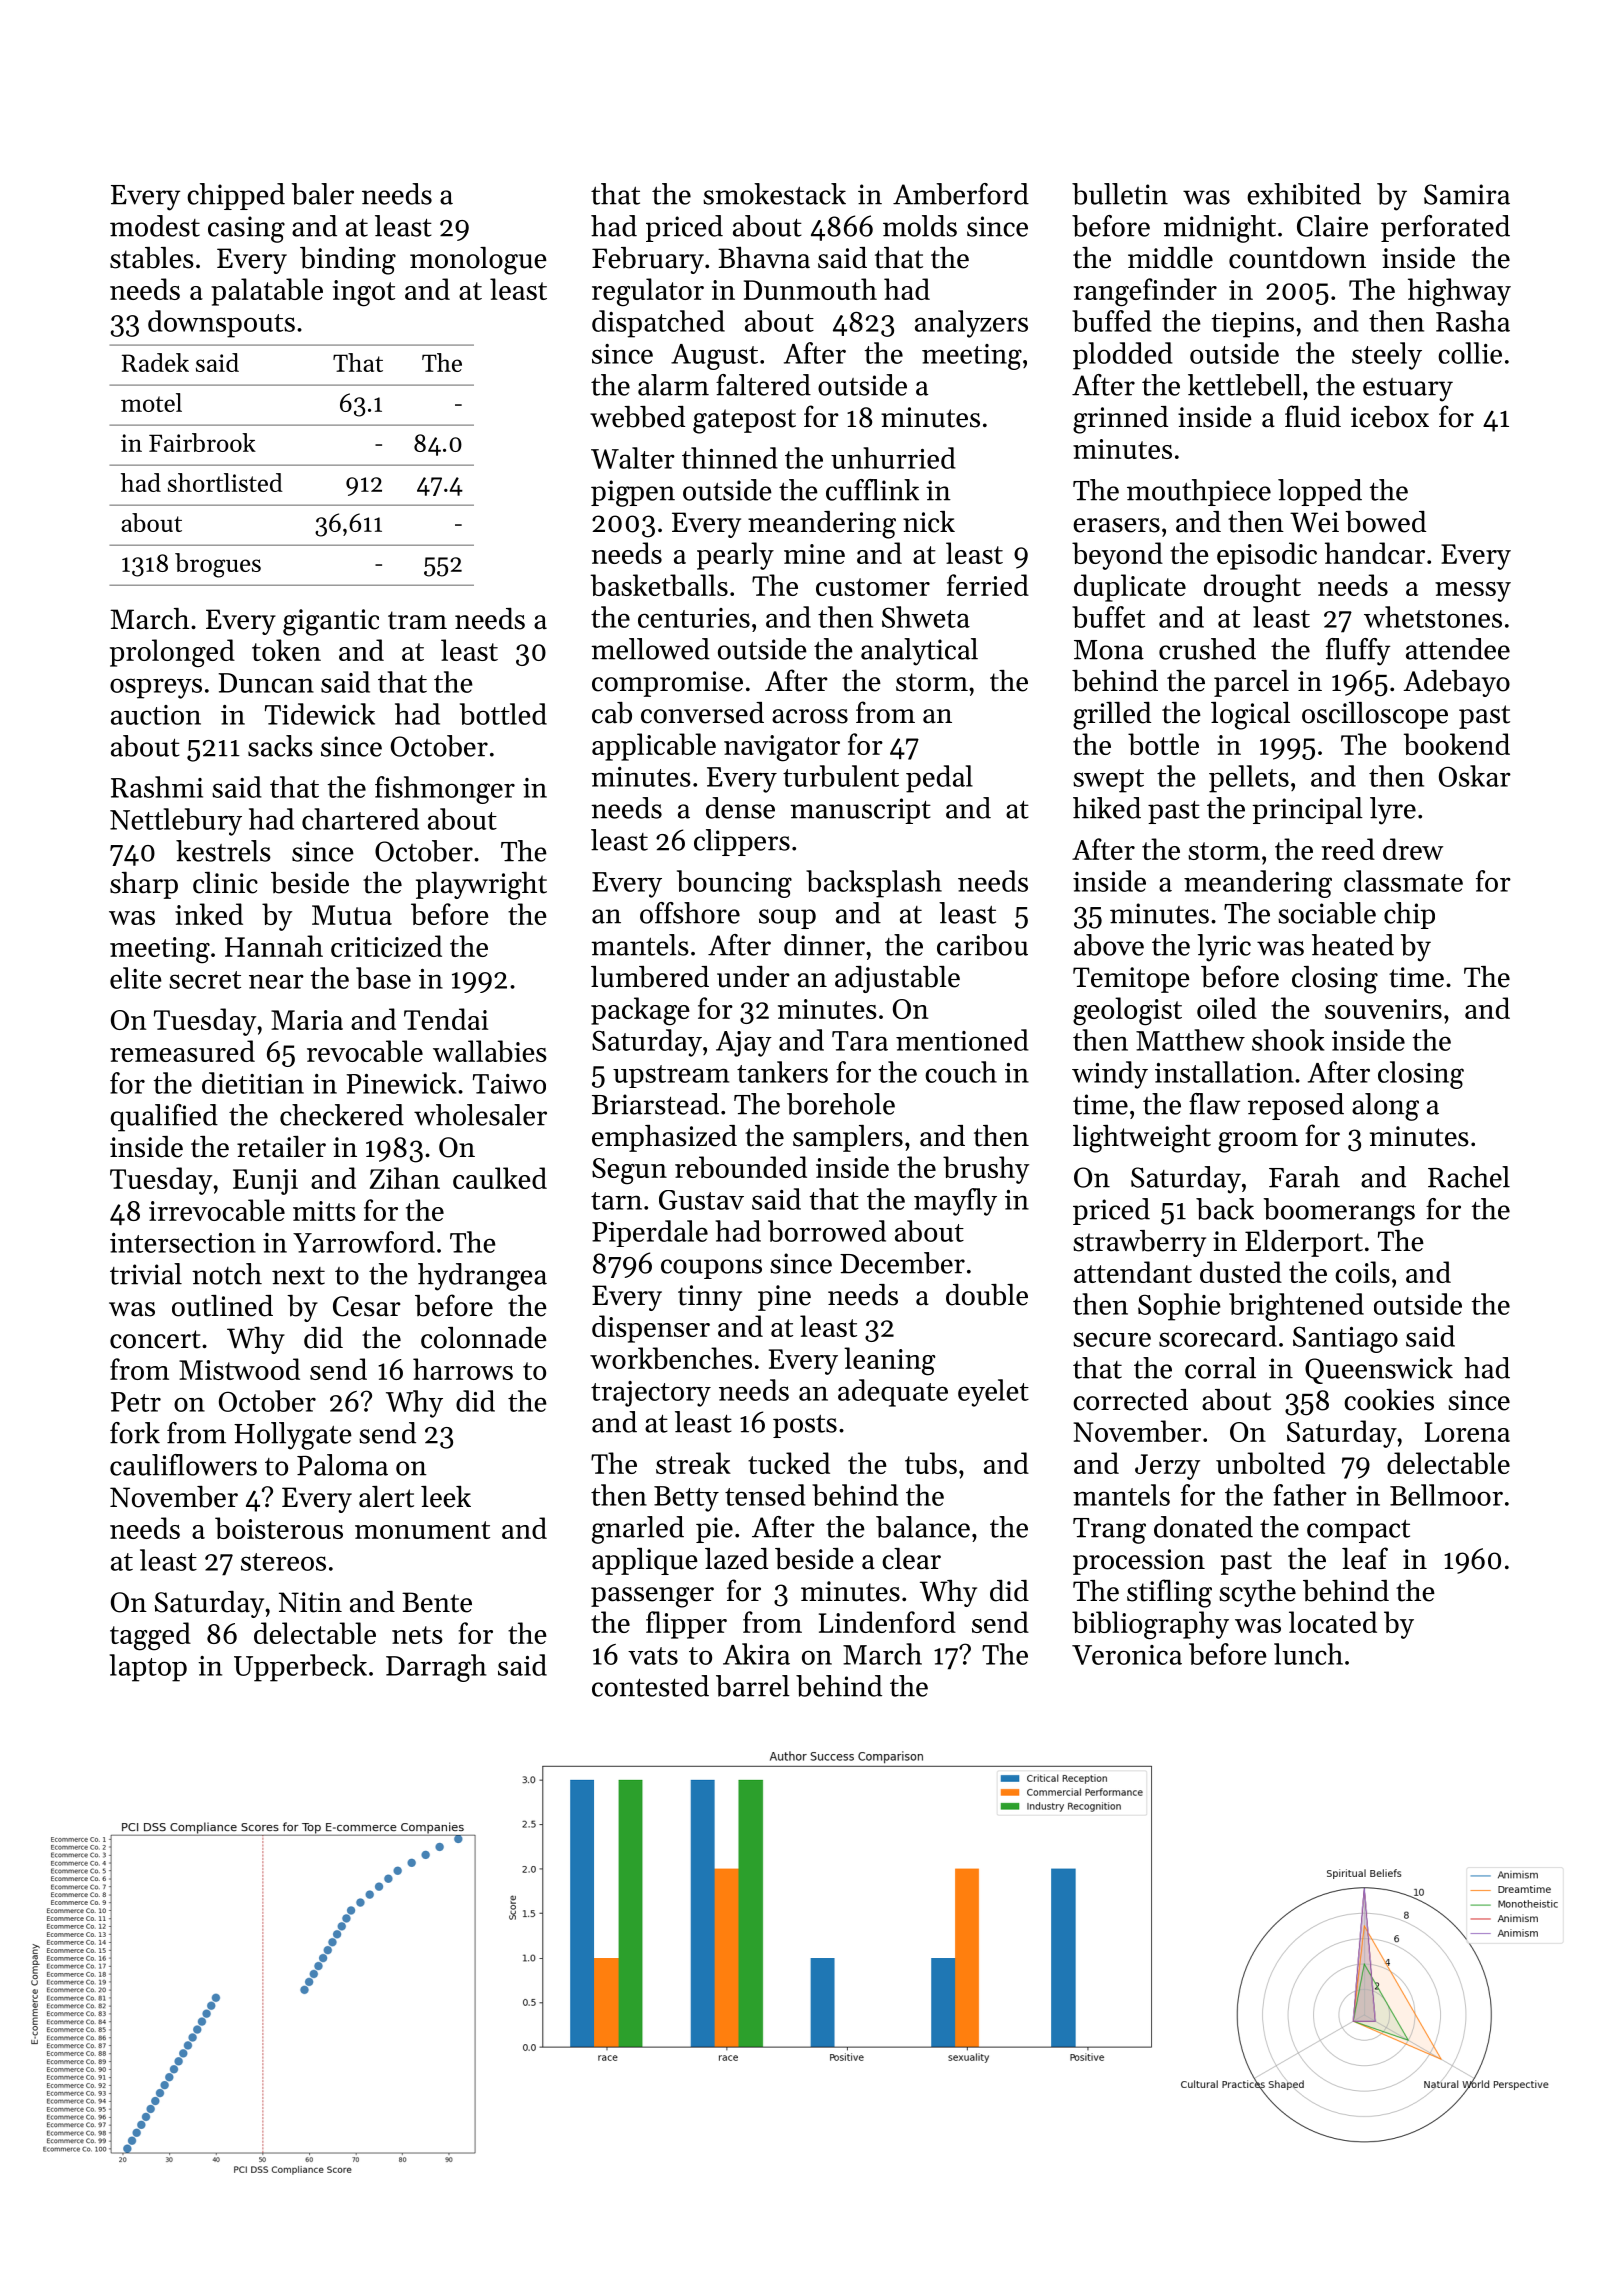  I want to click on Adebayo, so click(1456, 683).
